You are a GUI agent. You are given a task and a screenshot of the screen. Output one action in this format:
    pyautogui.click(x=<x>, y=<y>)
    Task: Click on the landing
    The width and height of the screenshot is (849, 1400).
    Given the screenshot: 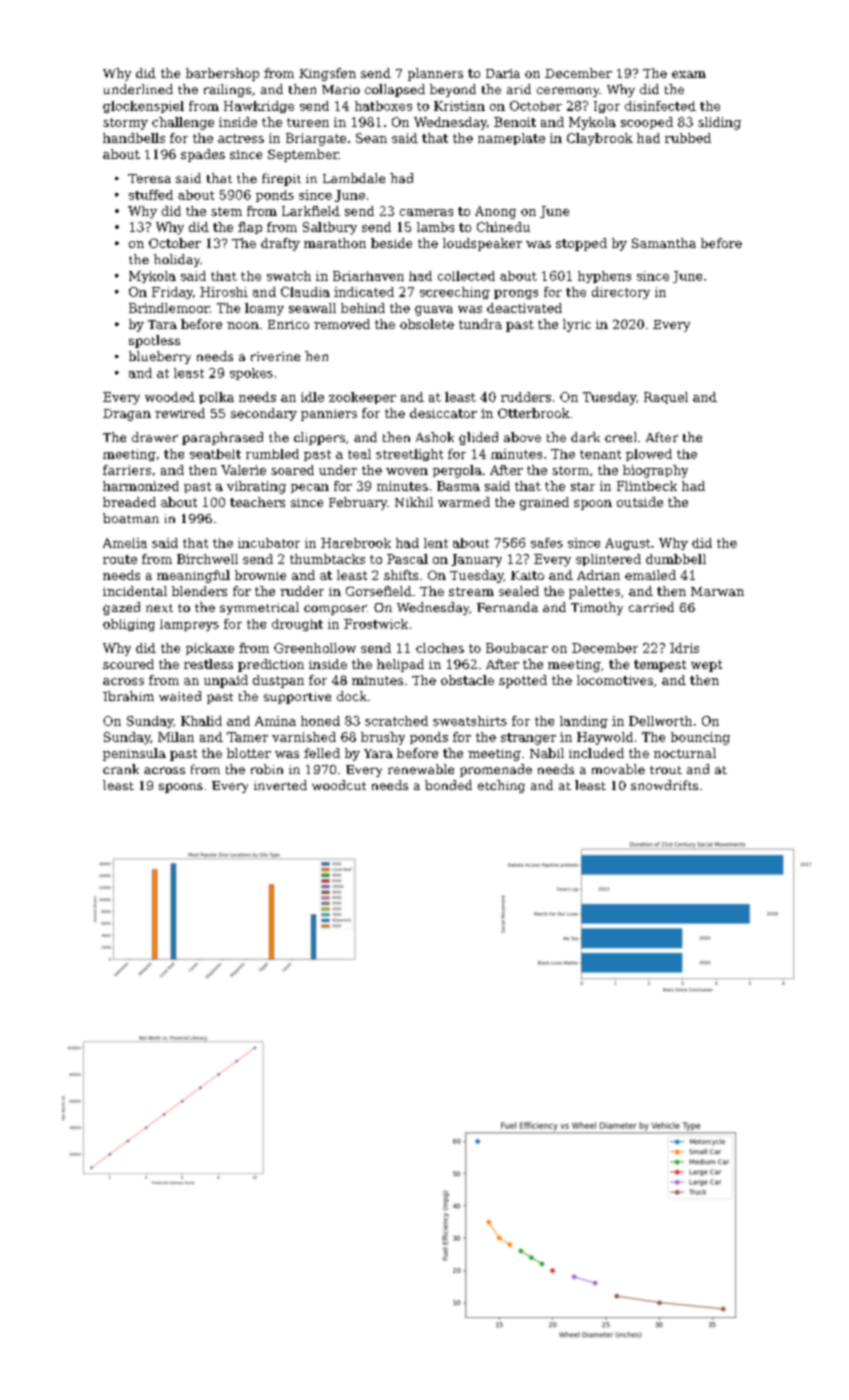 What is the action you would take?
    pyautogui.click(x=584, y=722)
